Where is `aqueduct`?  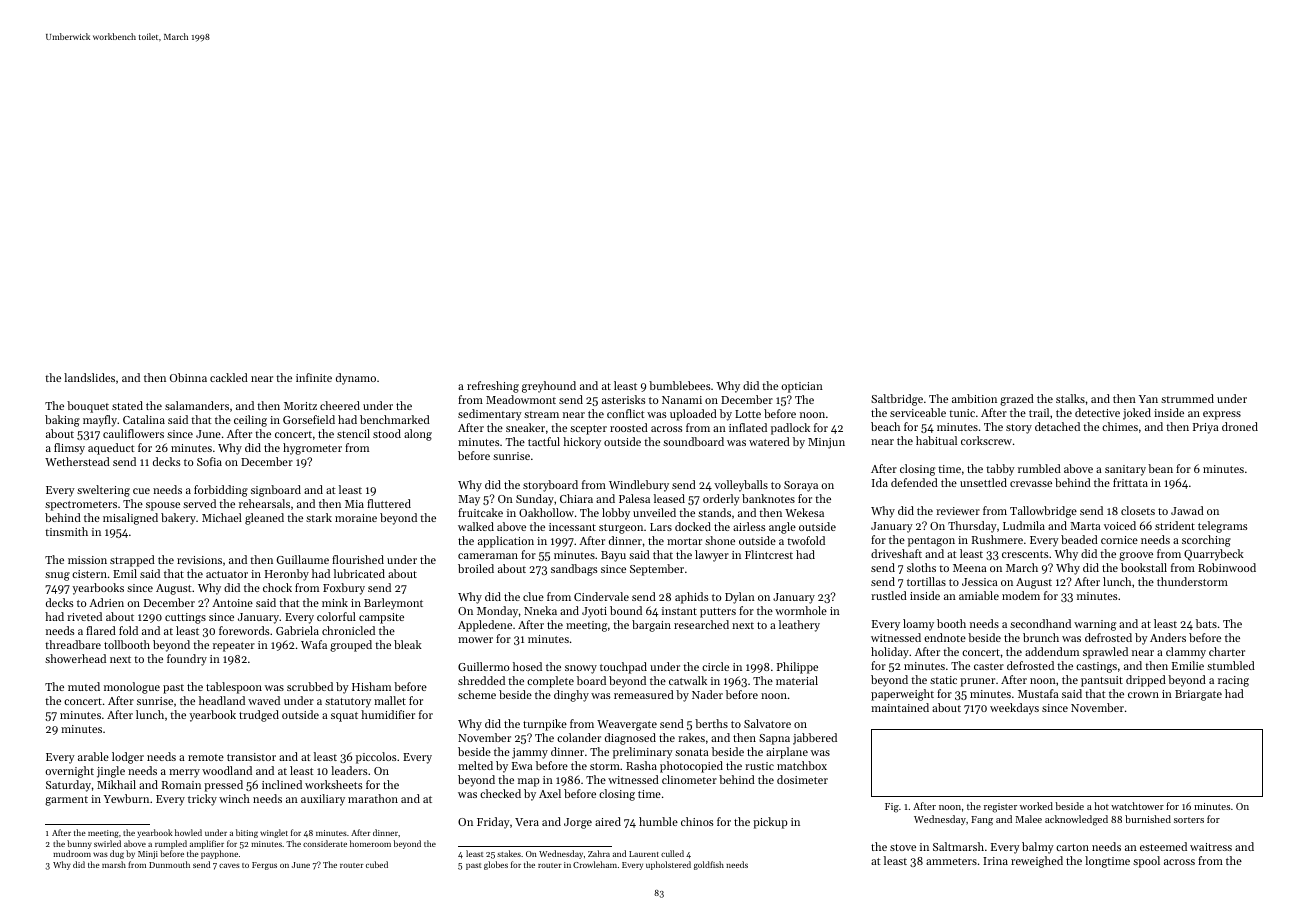 aqueduct is located at coordinates (111, 449).
